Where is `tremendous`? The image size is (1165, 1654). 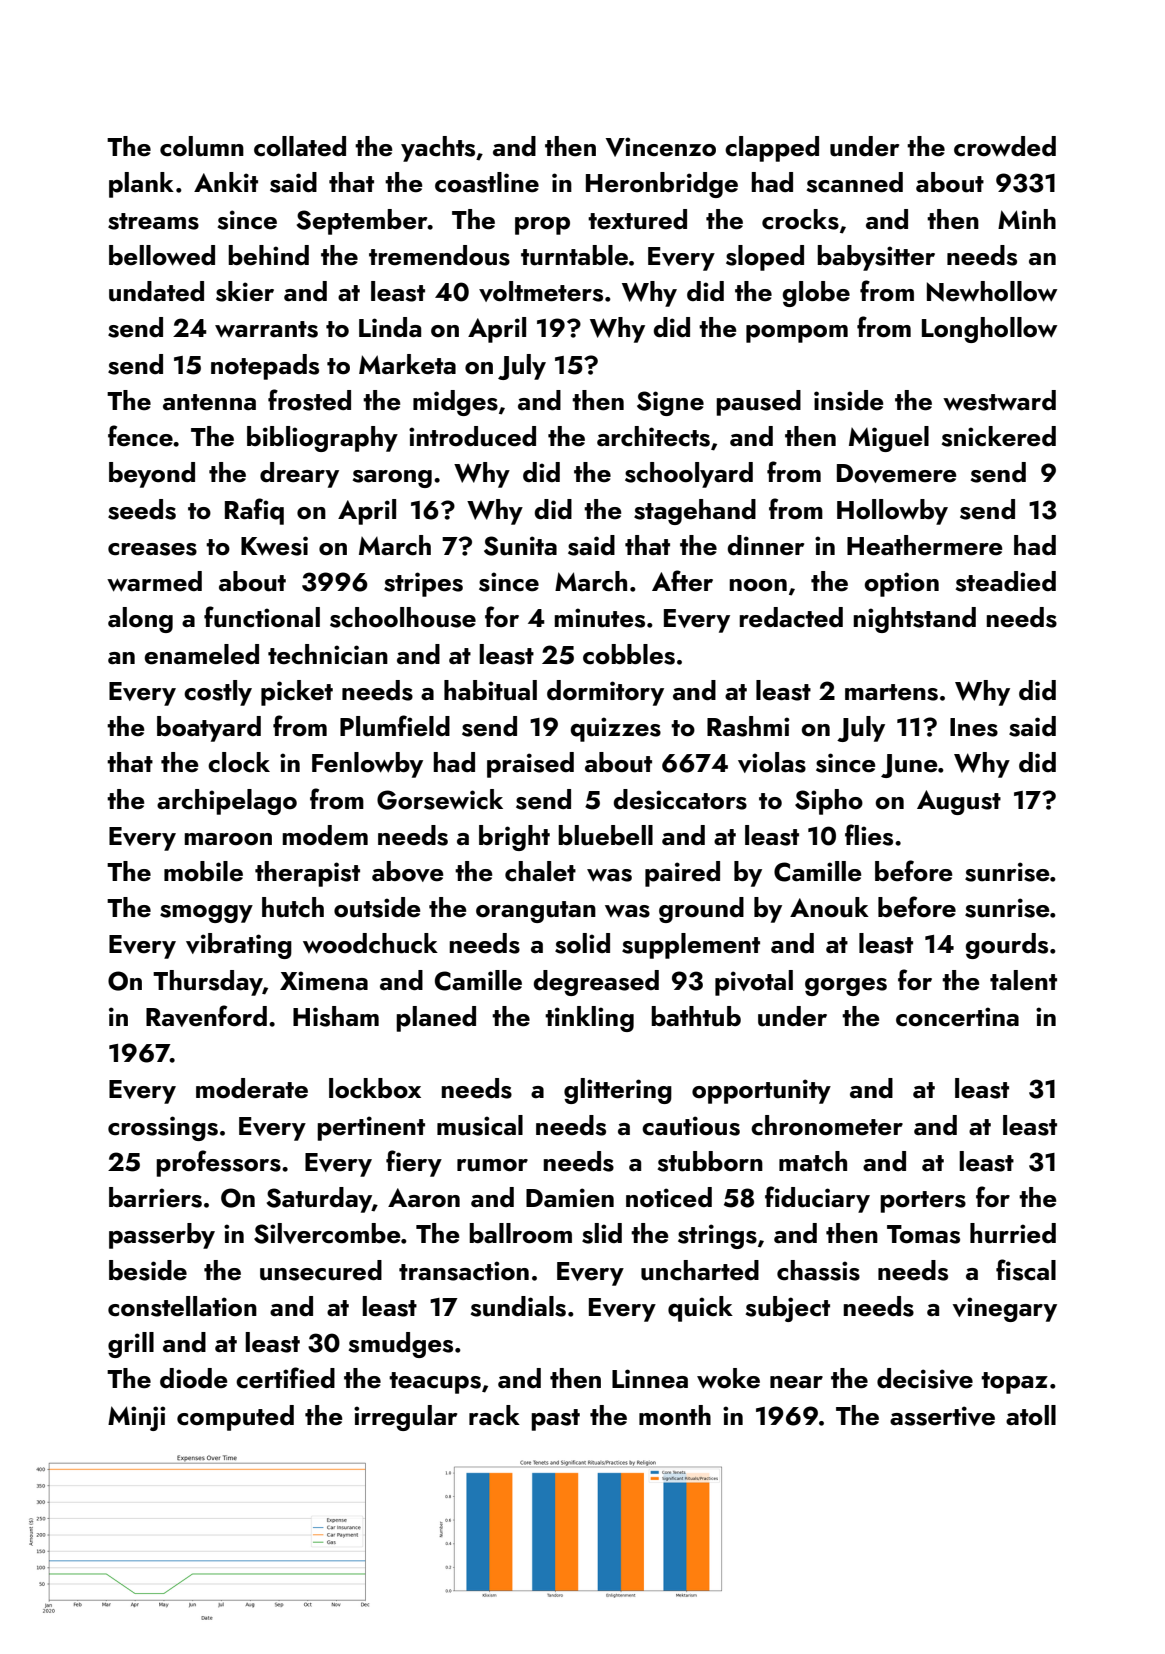 tremendous is located at coordinates (439, 255).
